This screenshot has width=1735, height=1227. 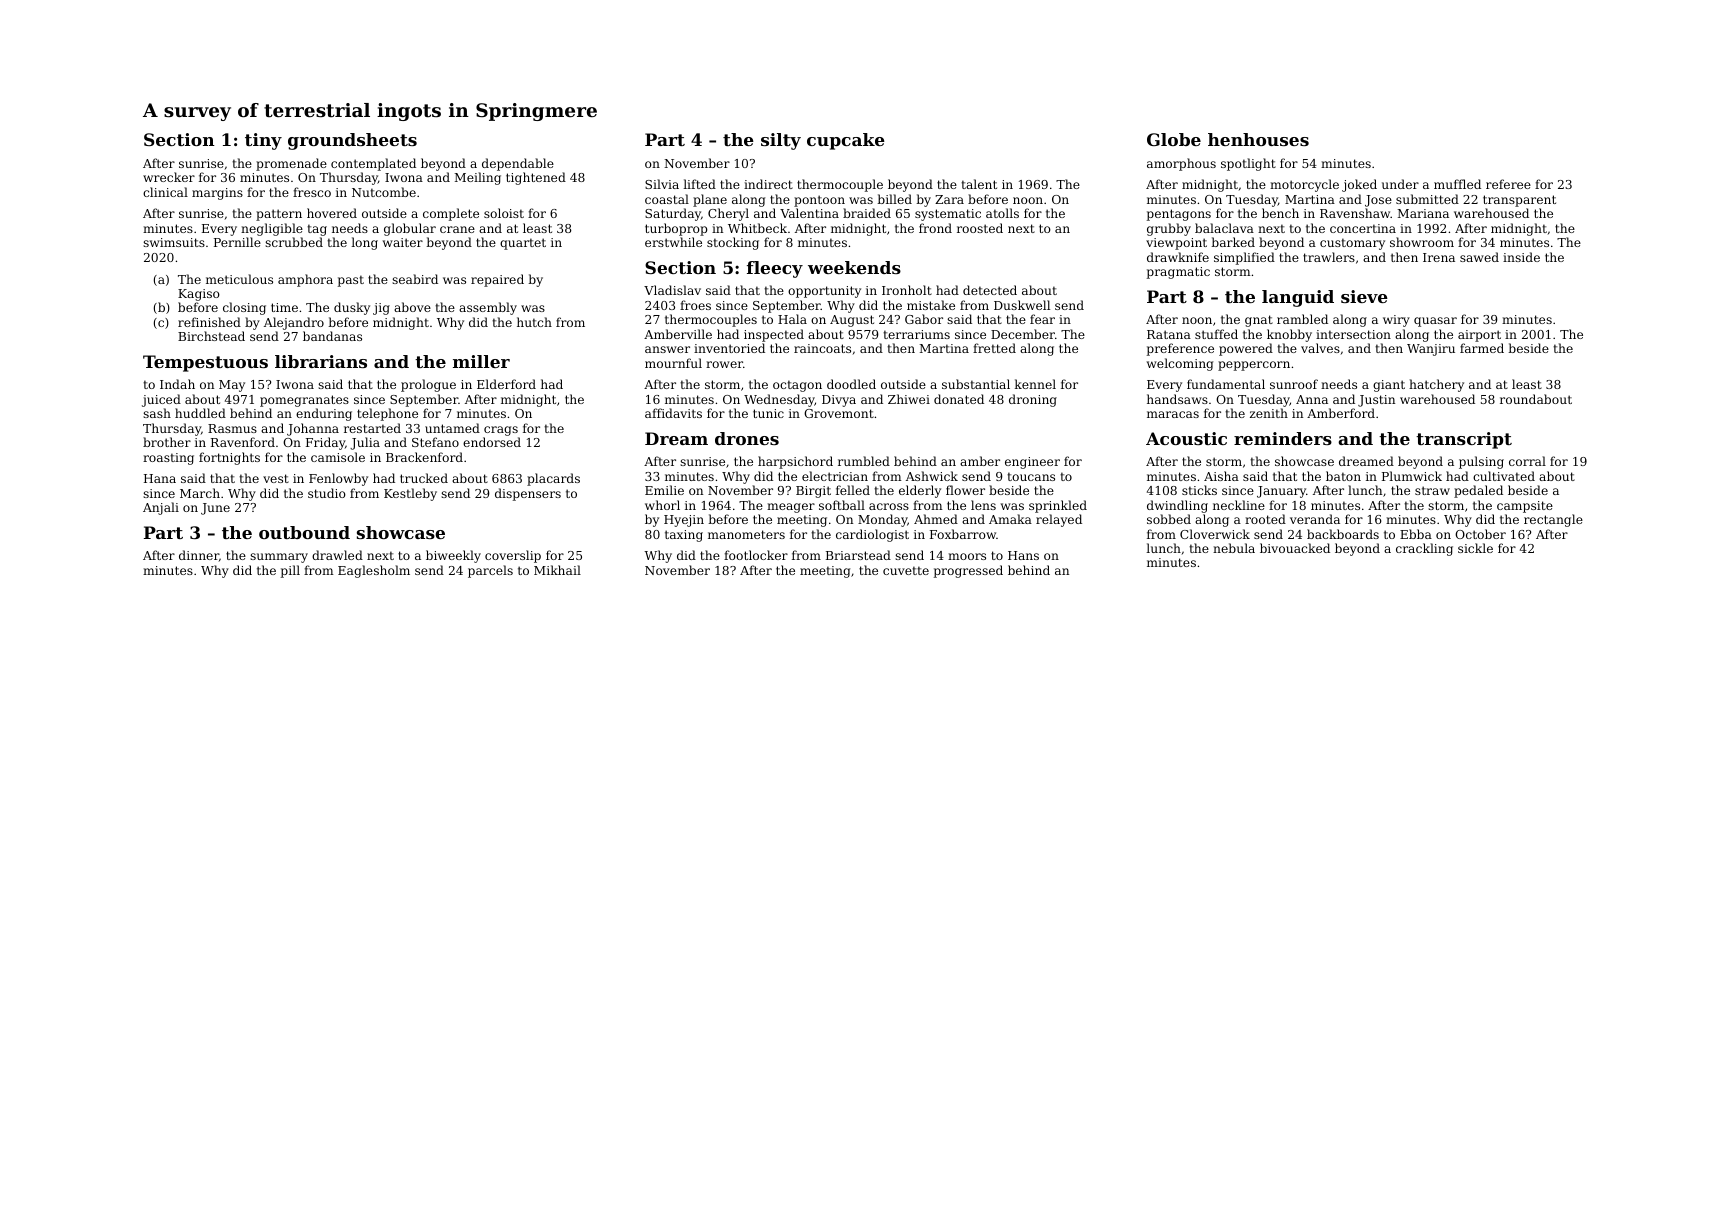 I want to click on sash, so click(x=157, y=413).
